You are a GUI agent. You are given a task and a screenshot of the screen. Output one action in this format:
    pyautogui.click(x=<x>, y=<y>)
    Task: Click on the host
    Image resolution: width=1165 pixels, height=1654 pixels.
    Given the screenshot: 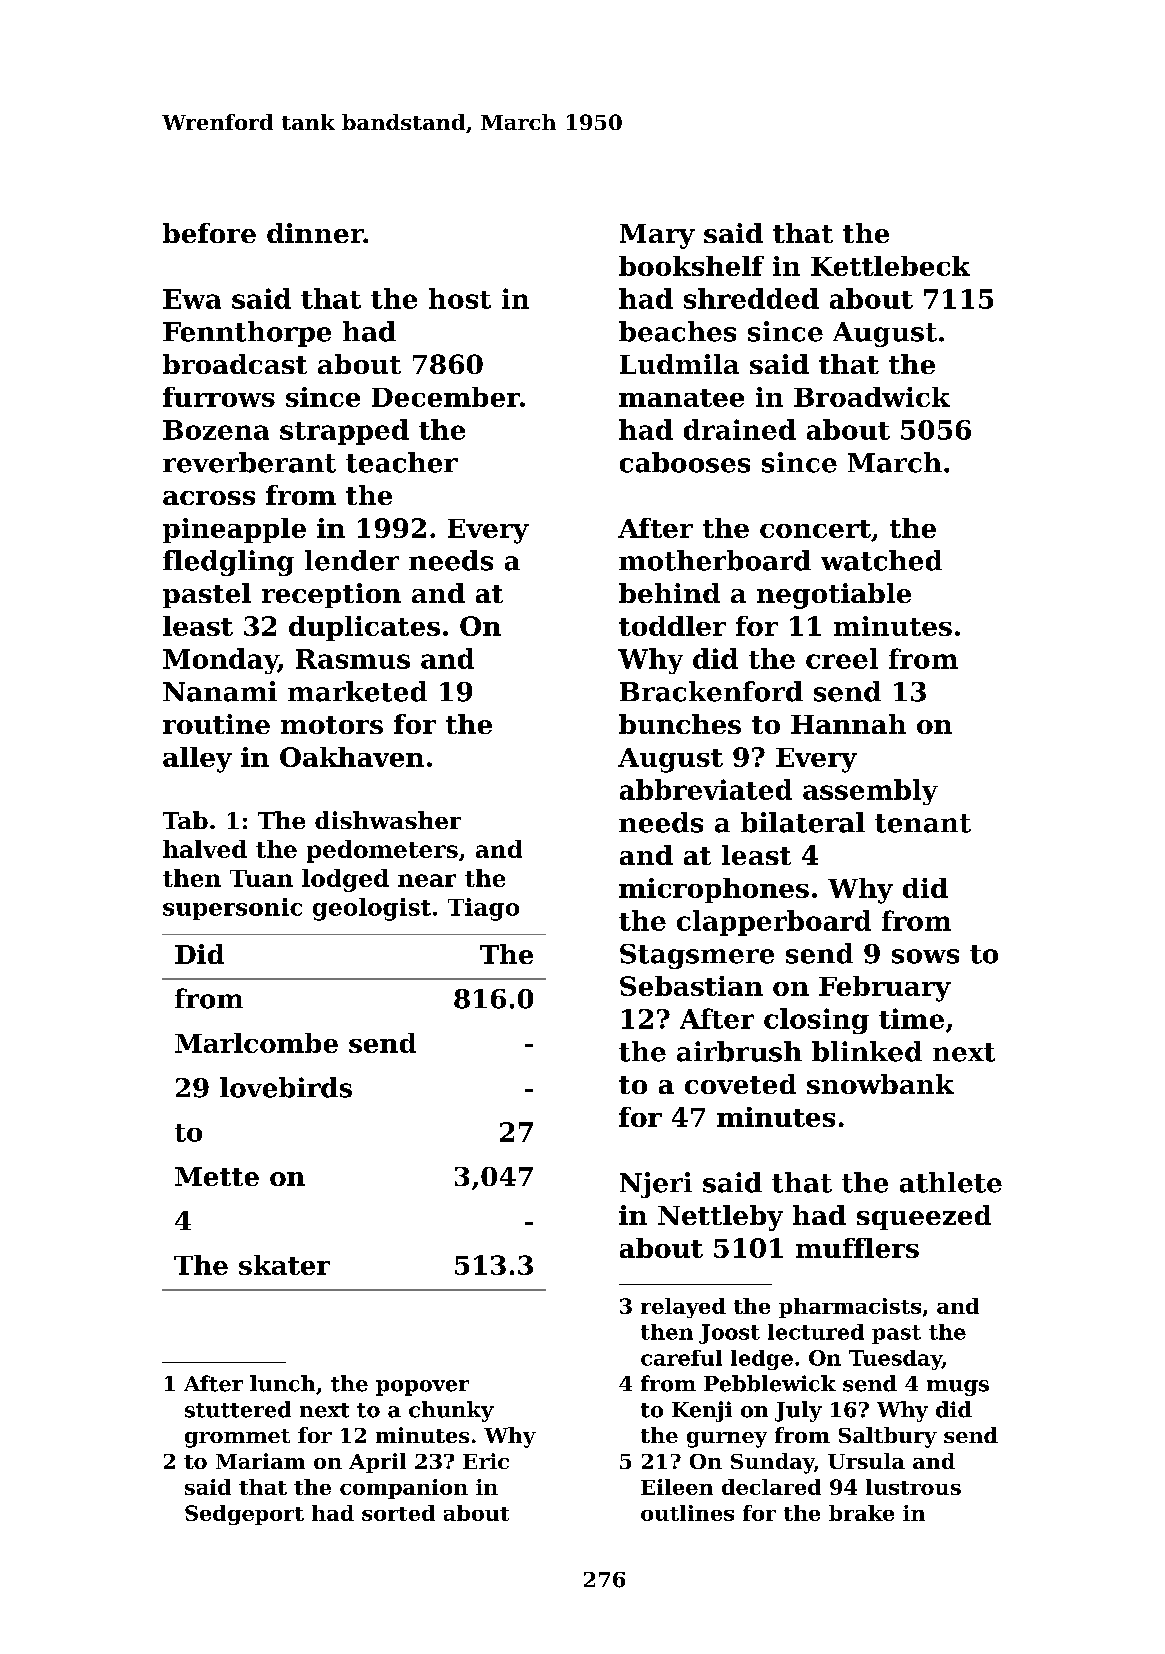 What is the action you would take?
    pyautogui.click(x=460, y=298)
